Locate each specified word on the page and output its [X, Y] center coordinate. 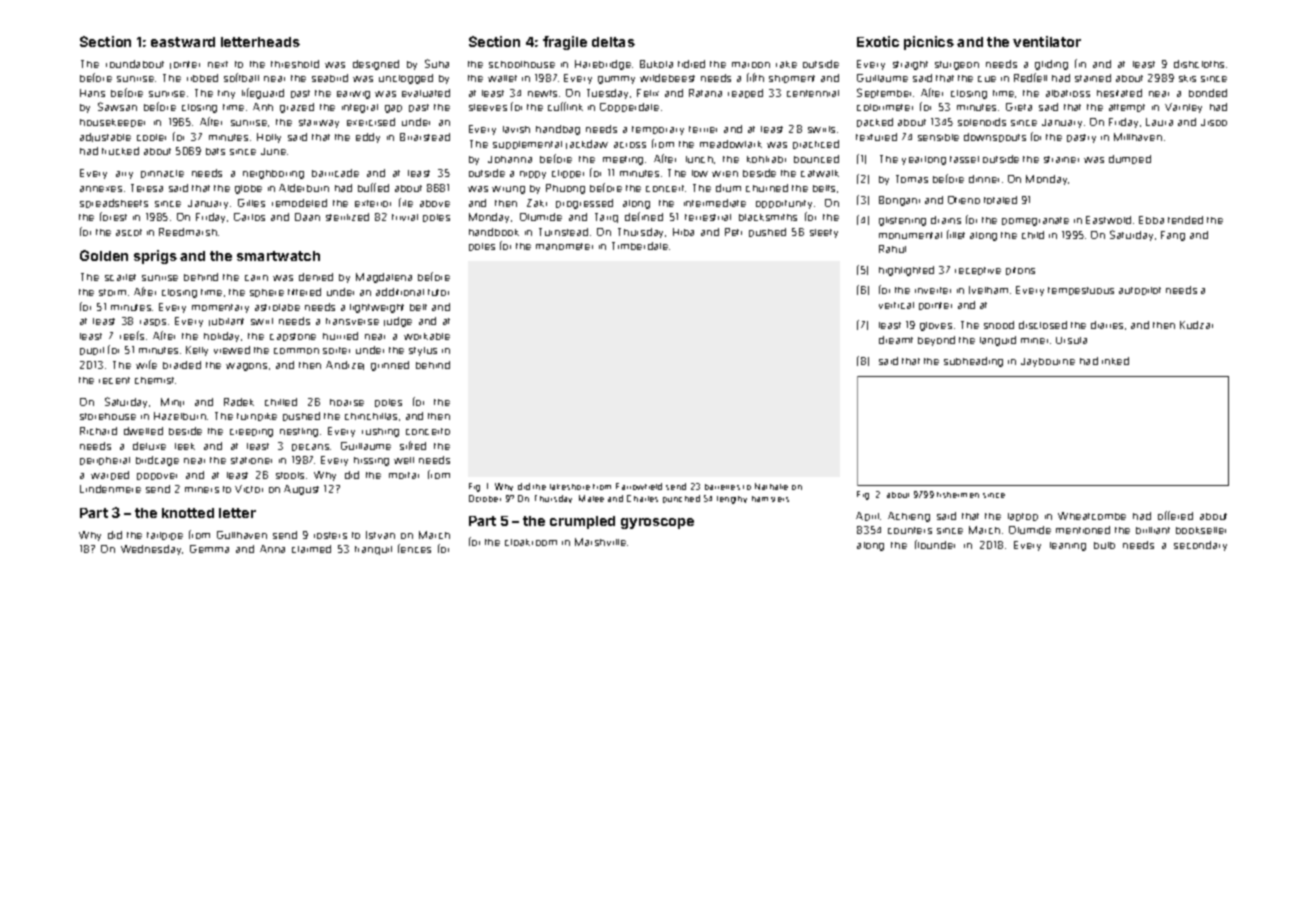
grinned [390, 366]
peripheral [105, 461]
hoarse [347, 402]
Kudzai [1196, 325]
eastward [183, 42]
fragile [565, 43]
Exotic [878, 41]
